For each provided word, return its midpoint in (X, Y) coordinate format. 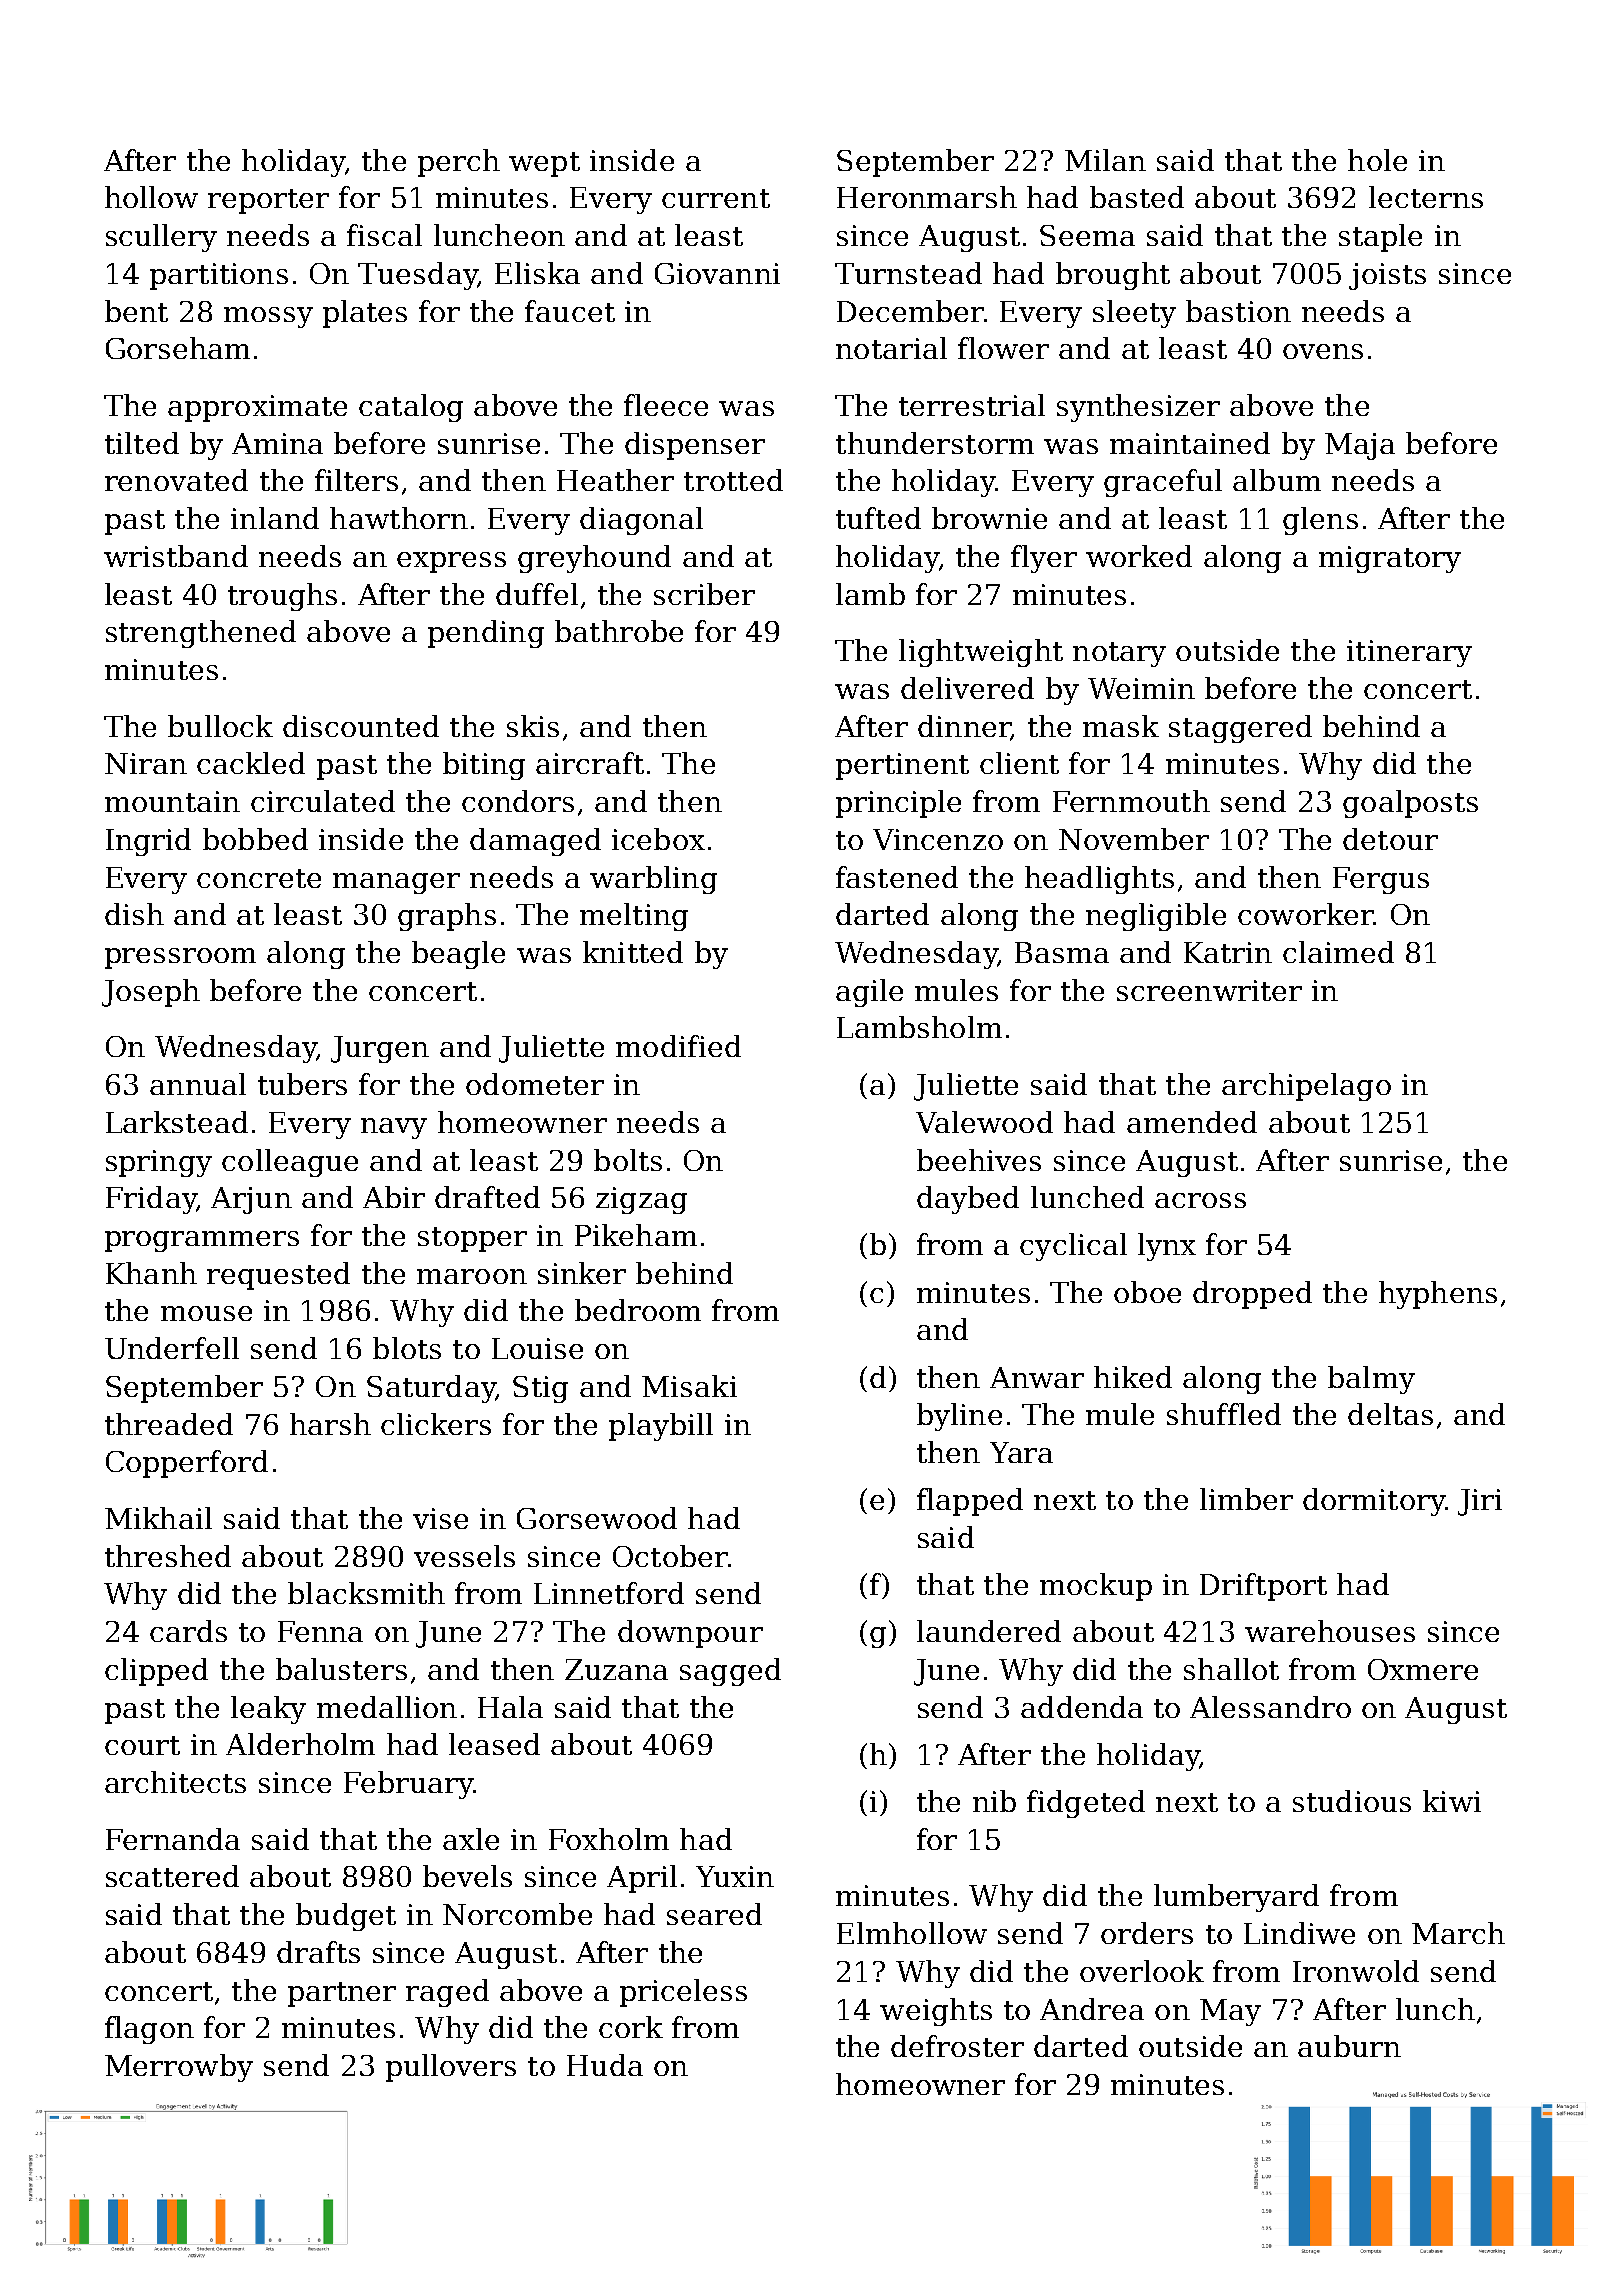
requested (278, 1276)
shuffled (1224, 1414)
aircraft (590, 763)
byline (959, 1417)
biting (484, 766)
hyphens (1438, 1295)
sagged (730, 1672)
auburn (1349, 2046)
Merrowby (179, 2068)
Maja (1360, 446)
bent (136, 311)
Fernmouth (1131, 801)
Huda (605, 2065)
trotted (733, 480)
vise (440, 1518)
